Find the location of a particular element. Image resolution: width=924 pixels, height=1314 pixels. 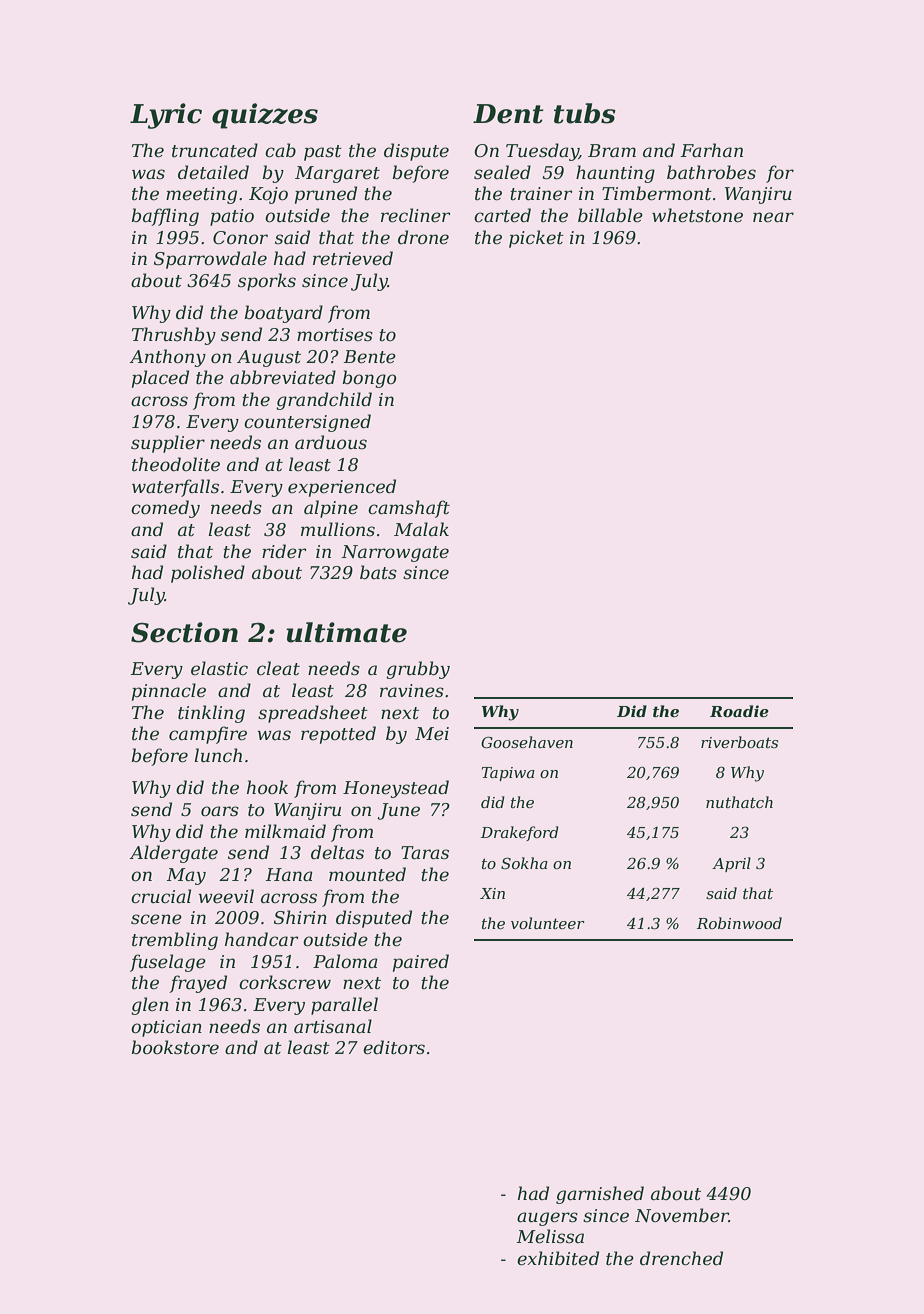

exhibited is located at coordinates (558, 1258).
